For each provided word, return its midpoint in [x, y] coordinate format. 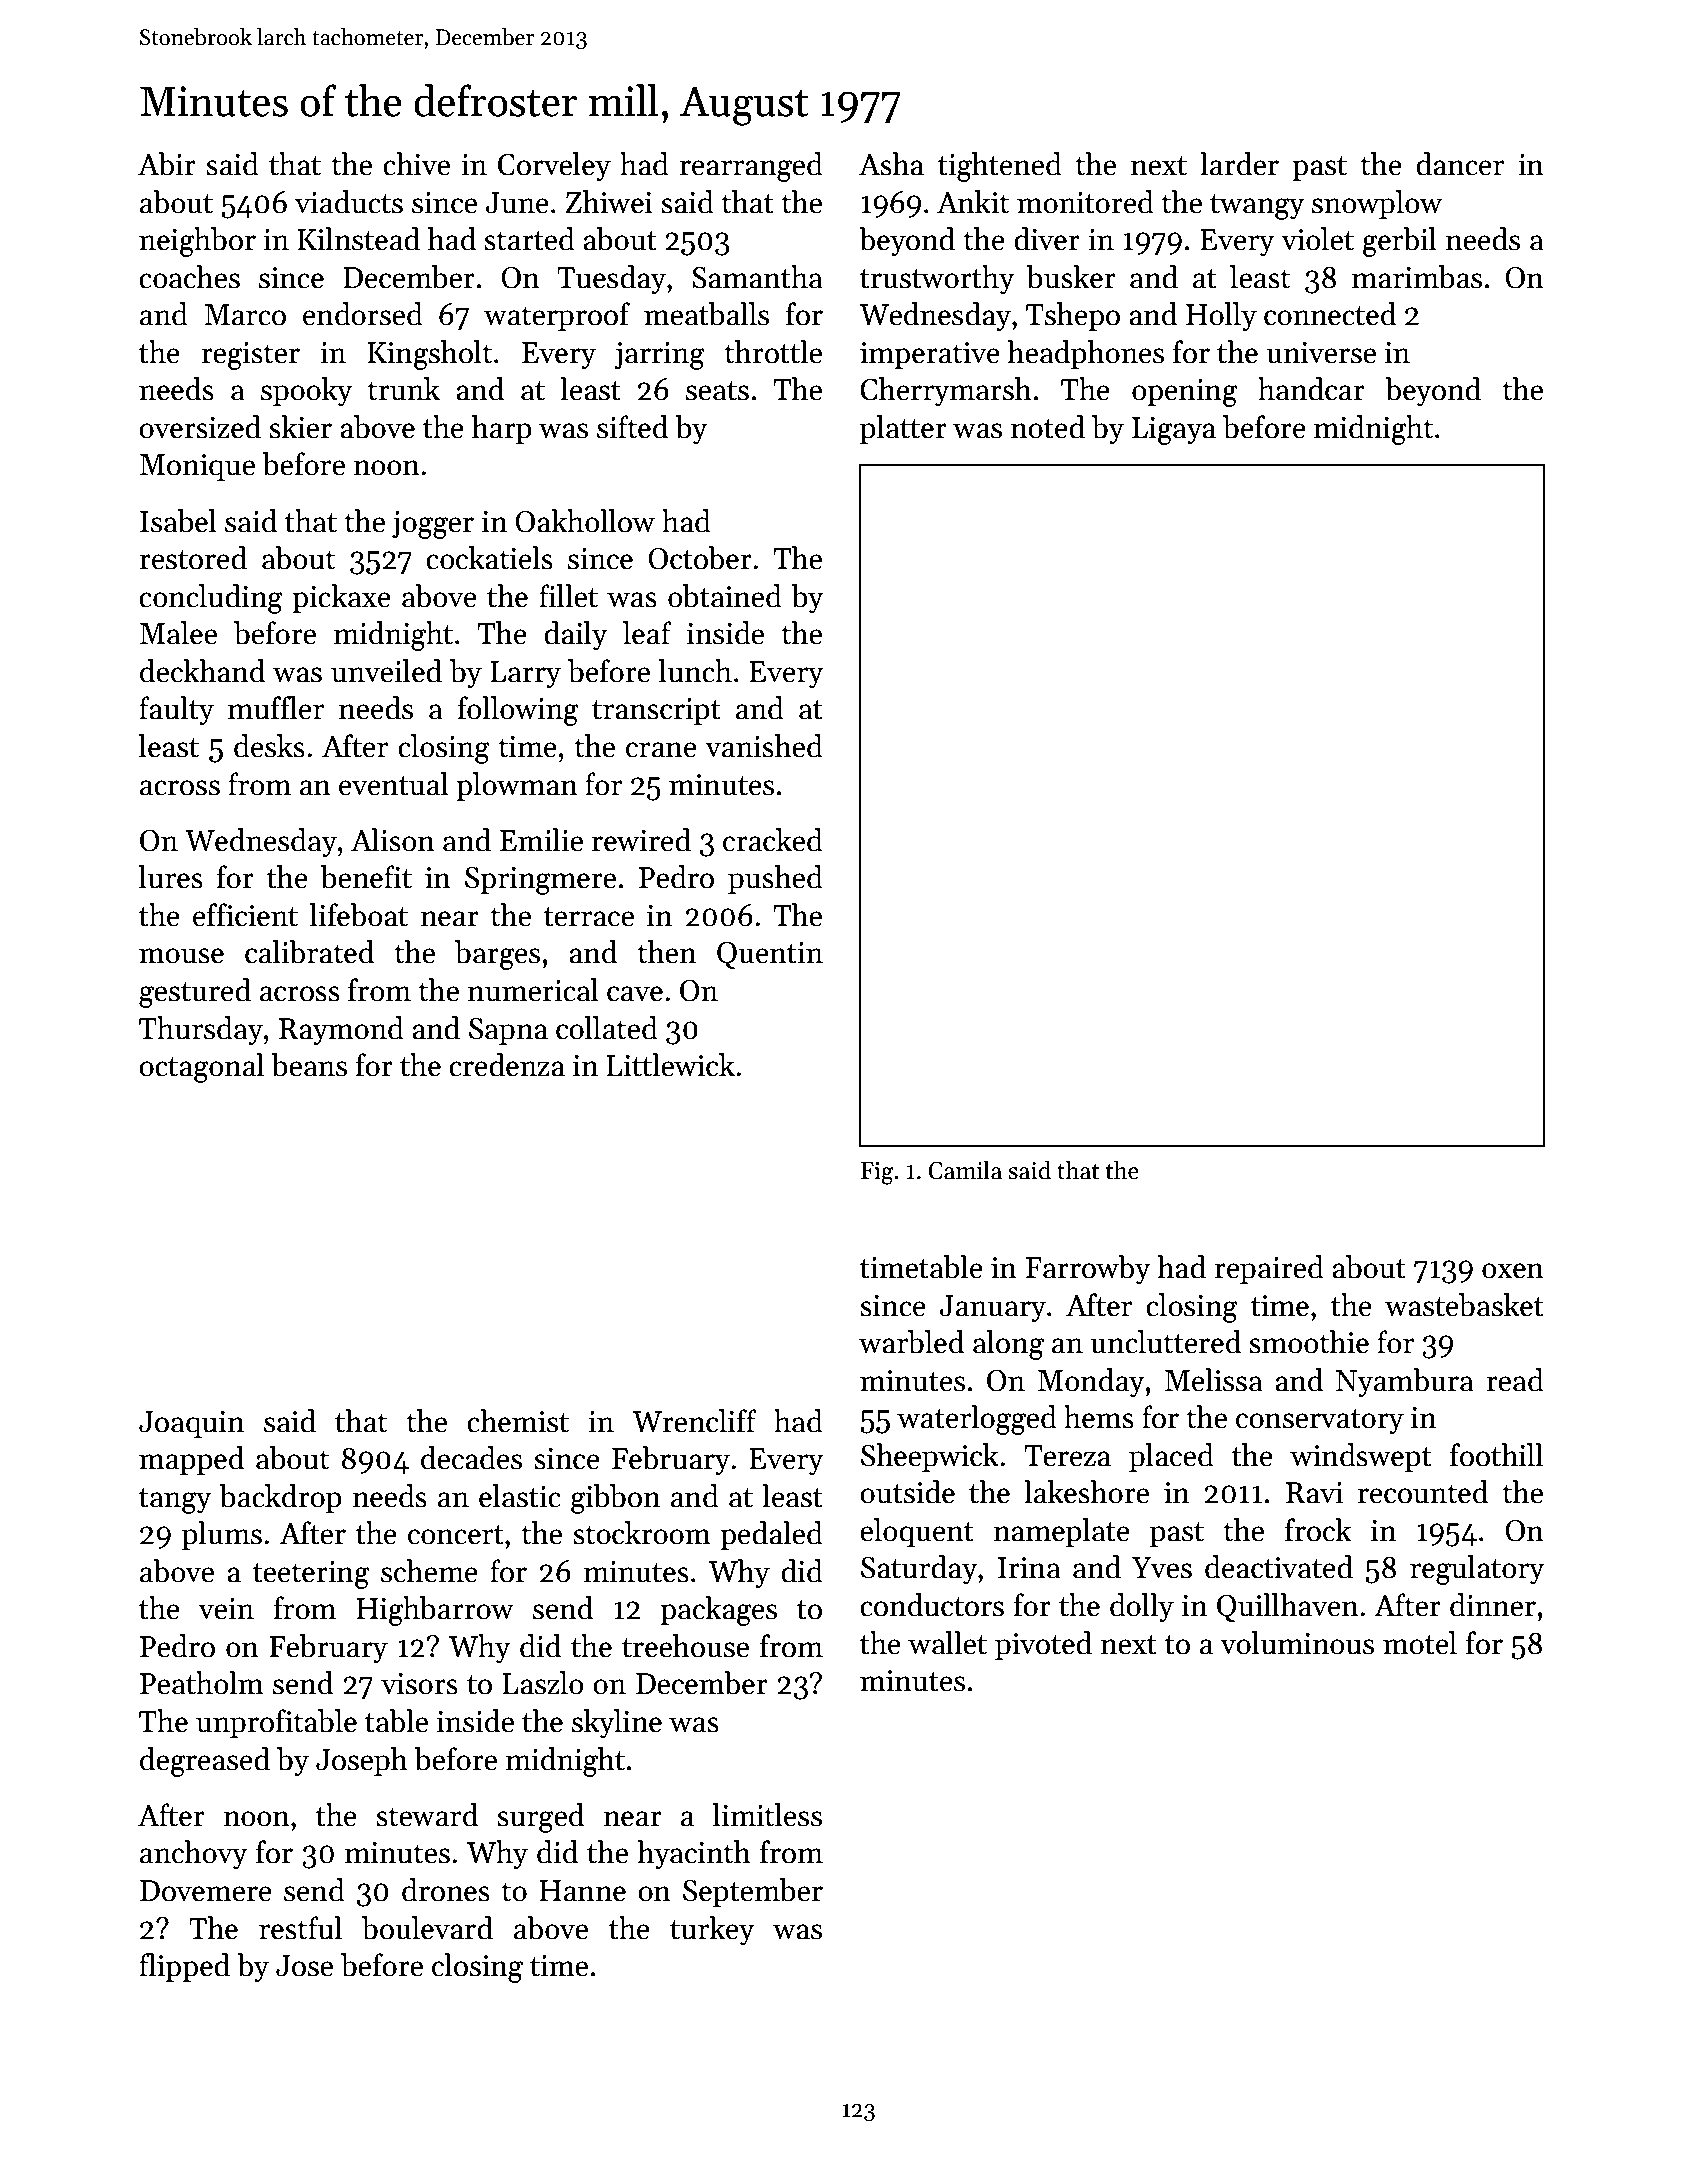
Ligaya [1174, 431]
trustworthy [937, 279]
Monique [197, 467]
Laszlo [543, 1683]
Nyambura [1405, 1382]
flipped [184, 1967]
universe [1321, 353]
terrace [589, 917]
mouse [181, 956]
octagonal [201, 1068]
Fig [877, 1173]
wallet [947, 1643]
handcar [1311, 389]
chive [416, 164]
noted [1048, 427]
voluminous [1297, 1643]
